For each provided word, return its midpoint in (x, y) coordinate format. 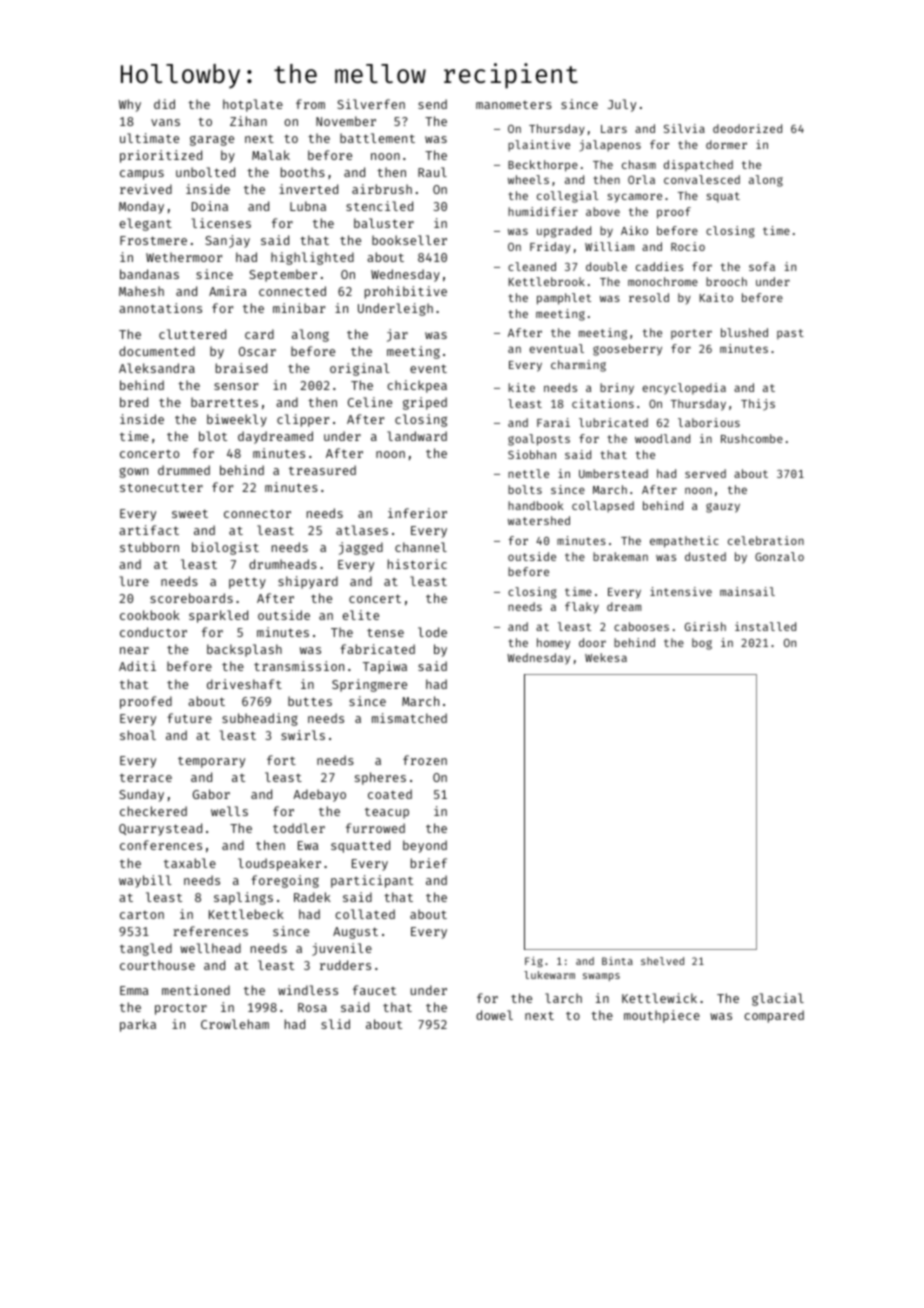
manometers (514, 105)
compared (774, 1016)
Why (130, 105)
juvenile (342, 949)
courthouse (157, 965)
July (622, 105)
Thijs (758, 405)
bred (134, 402)
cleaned (532, 266)
